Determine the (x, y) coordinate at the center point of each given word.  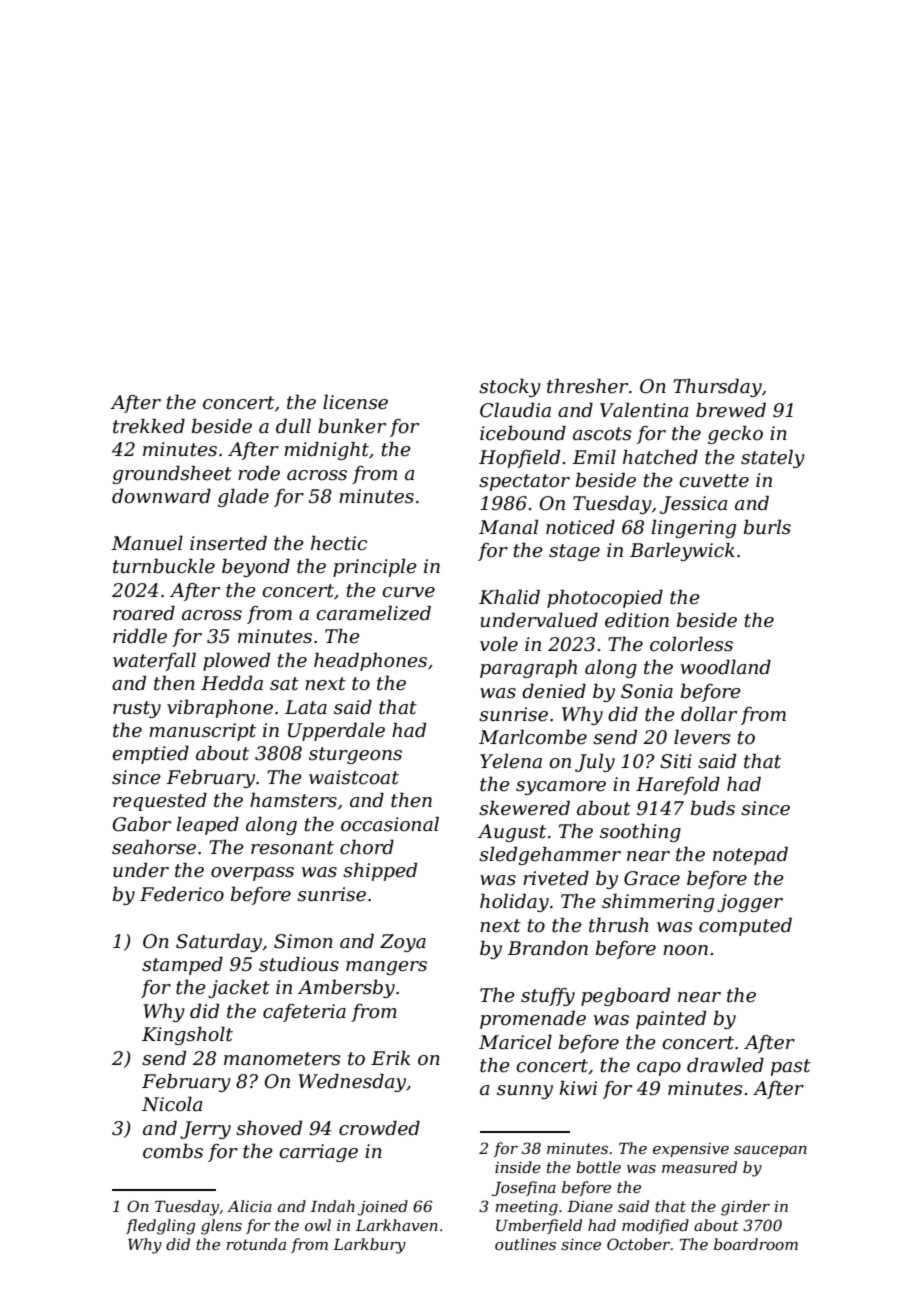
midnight (326, 450)
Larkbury (369, 1246)
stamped (182, 965)
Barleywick (682, 551)
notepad (750, 855)
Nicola (172, 1104)
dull (293, 426)
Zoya (403, 943)
